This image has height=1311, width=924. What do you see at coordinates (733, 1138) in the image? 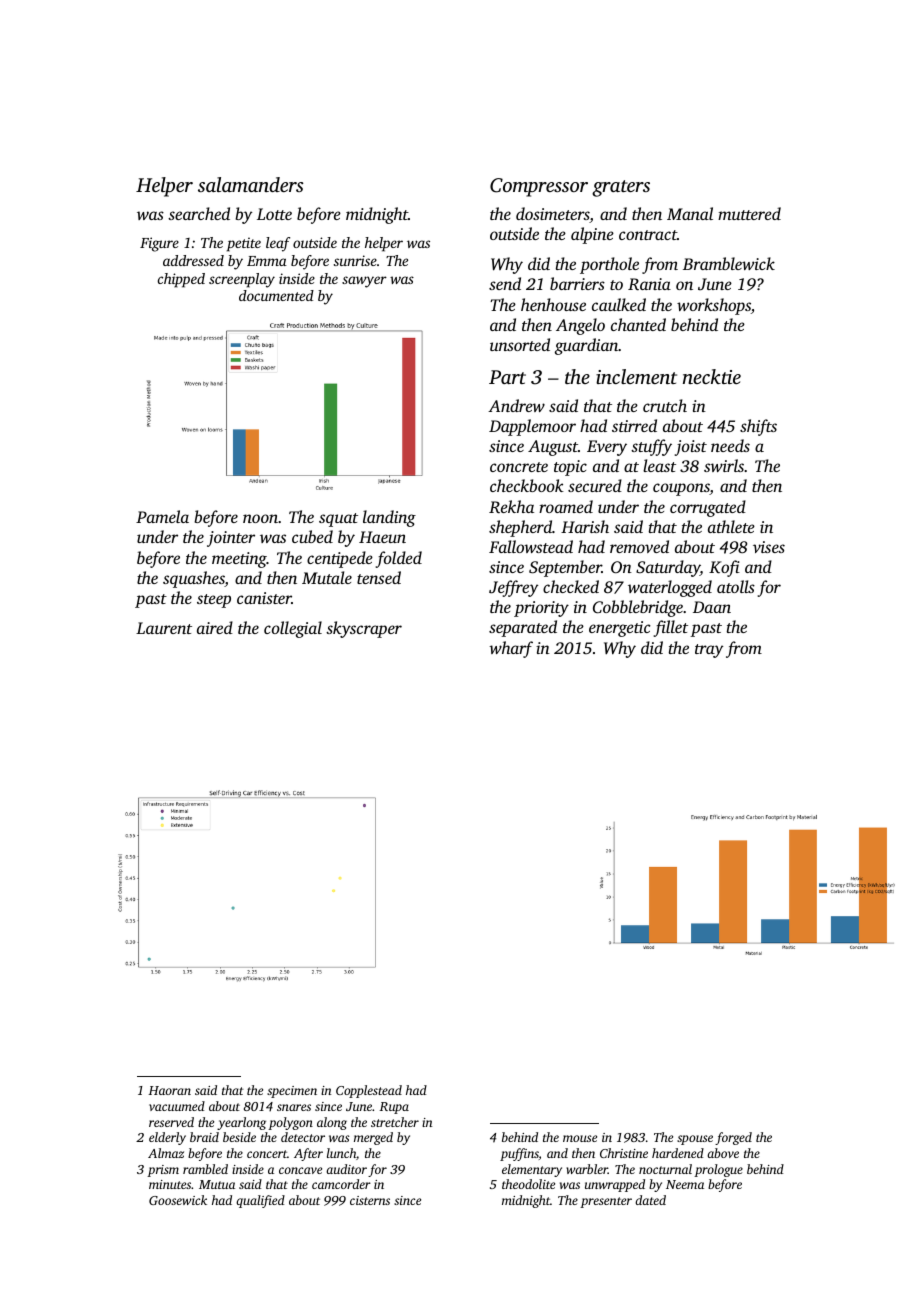
I see `forged` at bounding box center [733, 1138].
